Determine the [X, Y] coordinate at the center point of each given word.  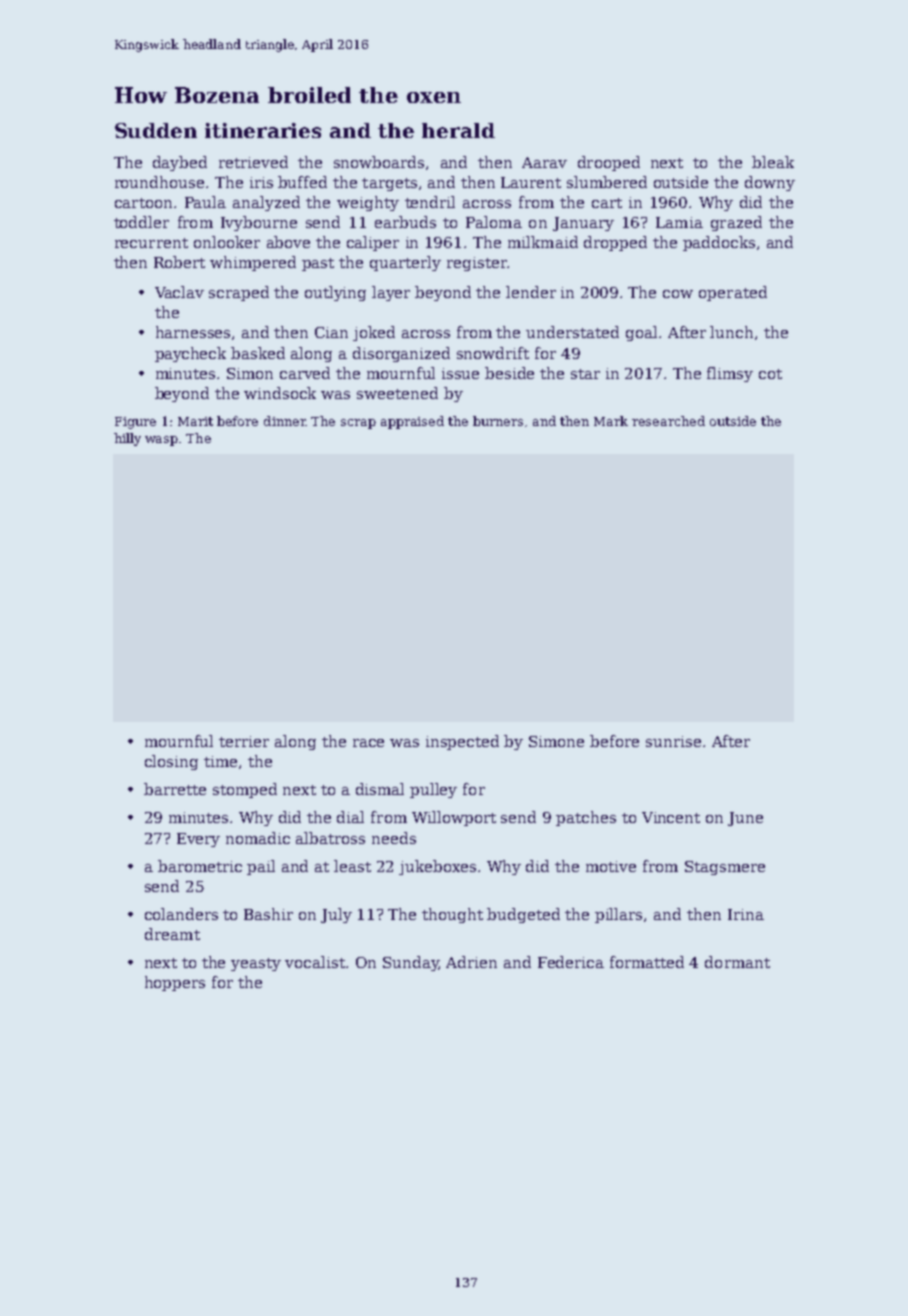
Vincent [671, 817]
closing [171, 762]
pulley [433, 790]
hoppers [175, 983]
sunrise [673, 741]
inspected [462, 742]
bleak [773, 162]
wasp [161, 441]
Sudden [156, 130]
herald [458, 130]
